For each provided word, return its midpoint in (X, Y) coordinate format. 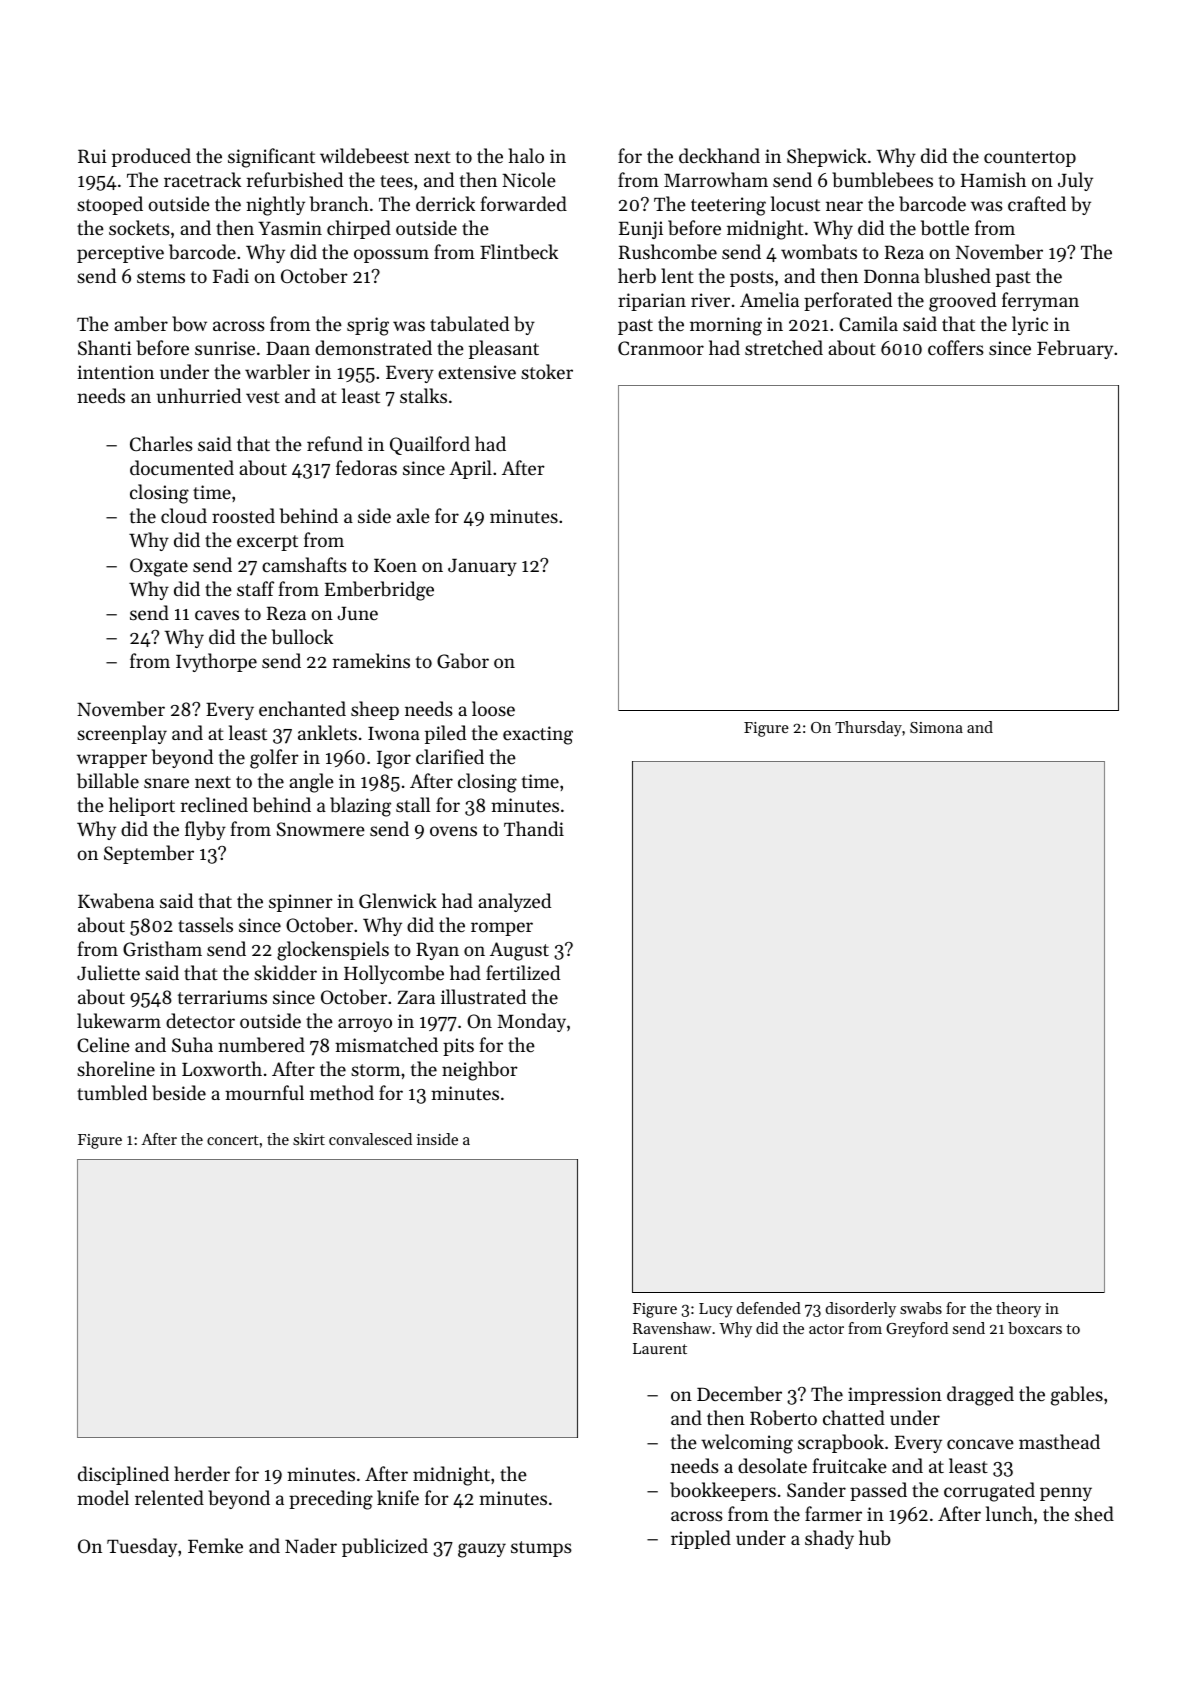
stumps (541, 1549)
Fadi (231, 275)
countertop (1030, 159)
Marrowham (716, 179)
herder (202, 1473)
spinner (301, 903)
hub (875, 1537)
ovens (453, 831)
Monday (531, 1022)
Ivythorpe (216, 662)
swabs (921, 1308)
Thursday (868, 729)
